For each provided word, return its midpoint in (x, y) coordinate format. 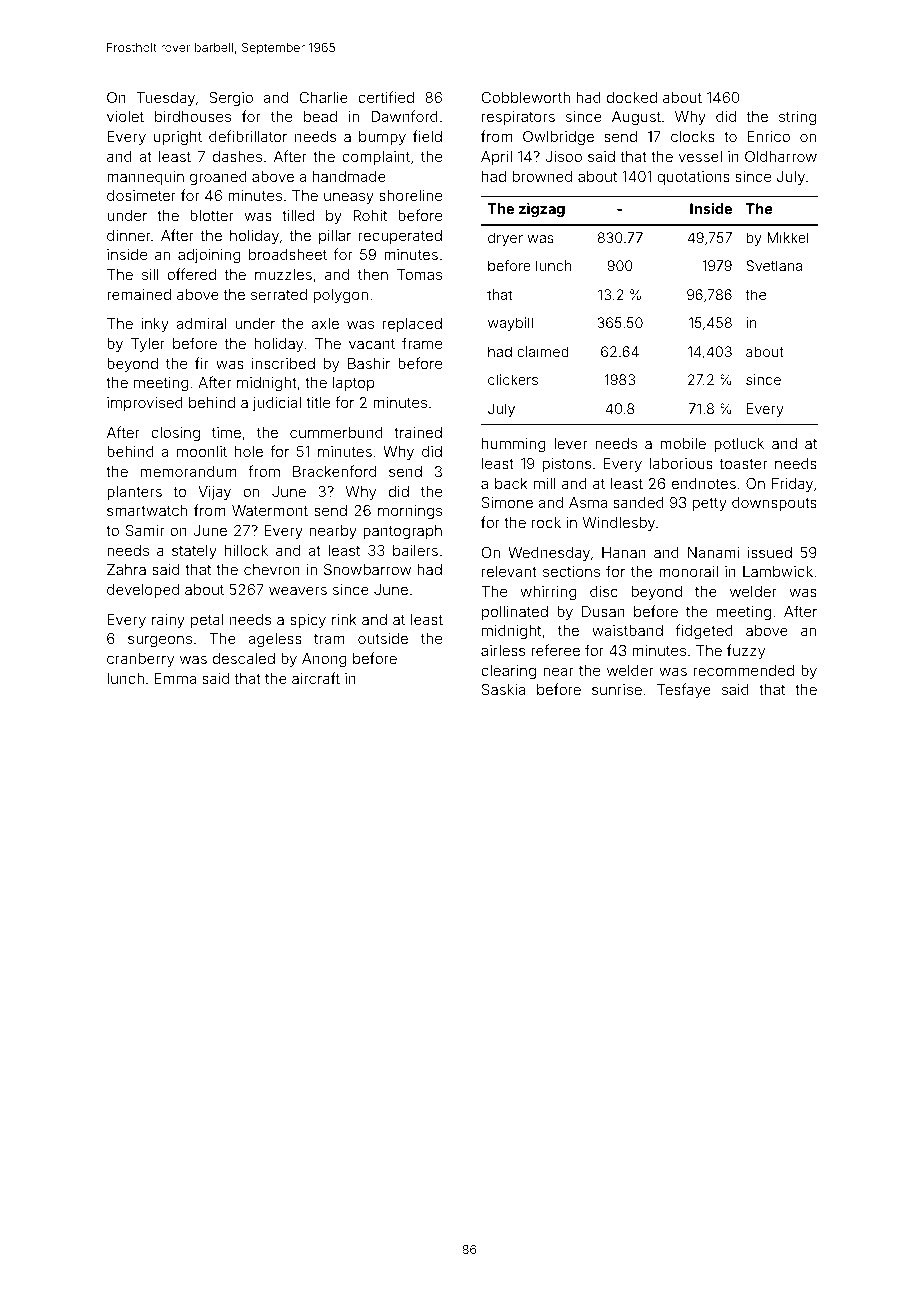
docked (632, 97)
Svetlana (774, 265)
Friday (792, 485)
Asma (588, 502)
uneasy (349, 198)
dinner (129, 235)
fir (202, 363)
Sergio (231, 99)
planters (134, 493)
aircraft (316, 678)
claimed (543, 351)
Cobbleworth (525, 97)
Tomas (419, 274)
